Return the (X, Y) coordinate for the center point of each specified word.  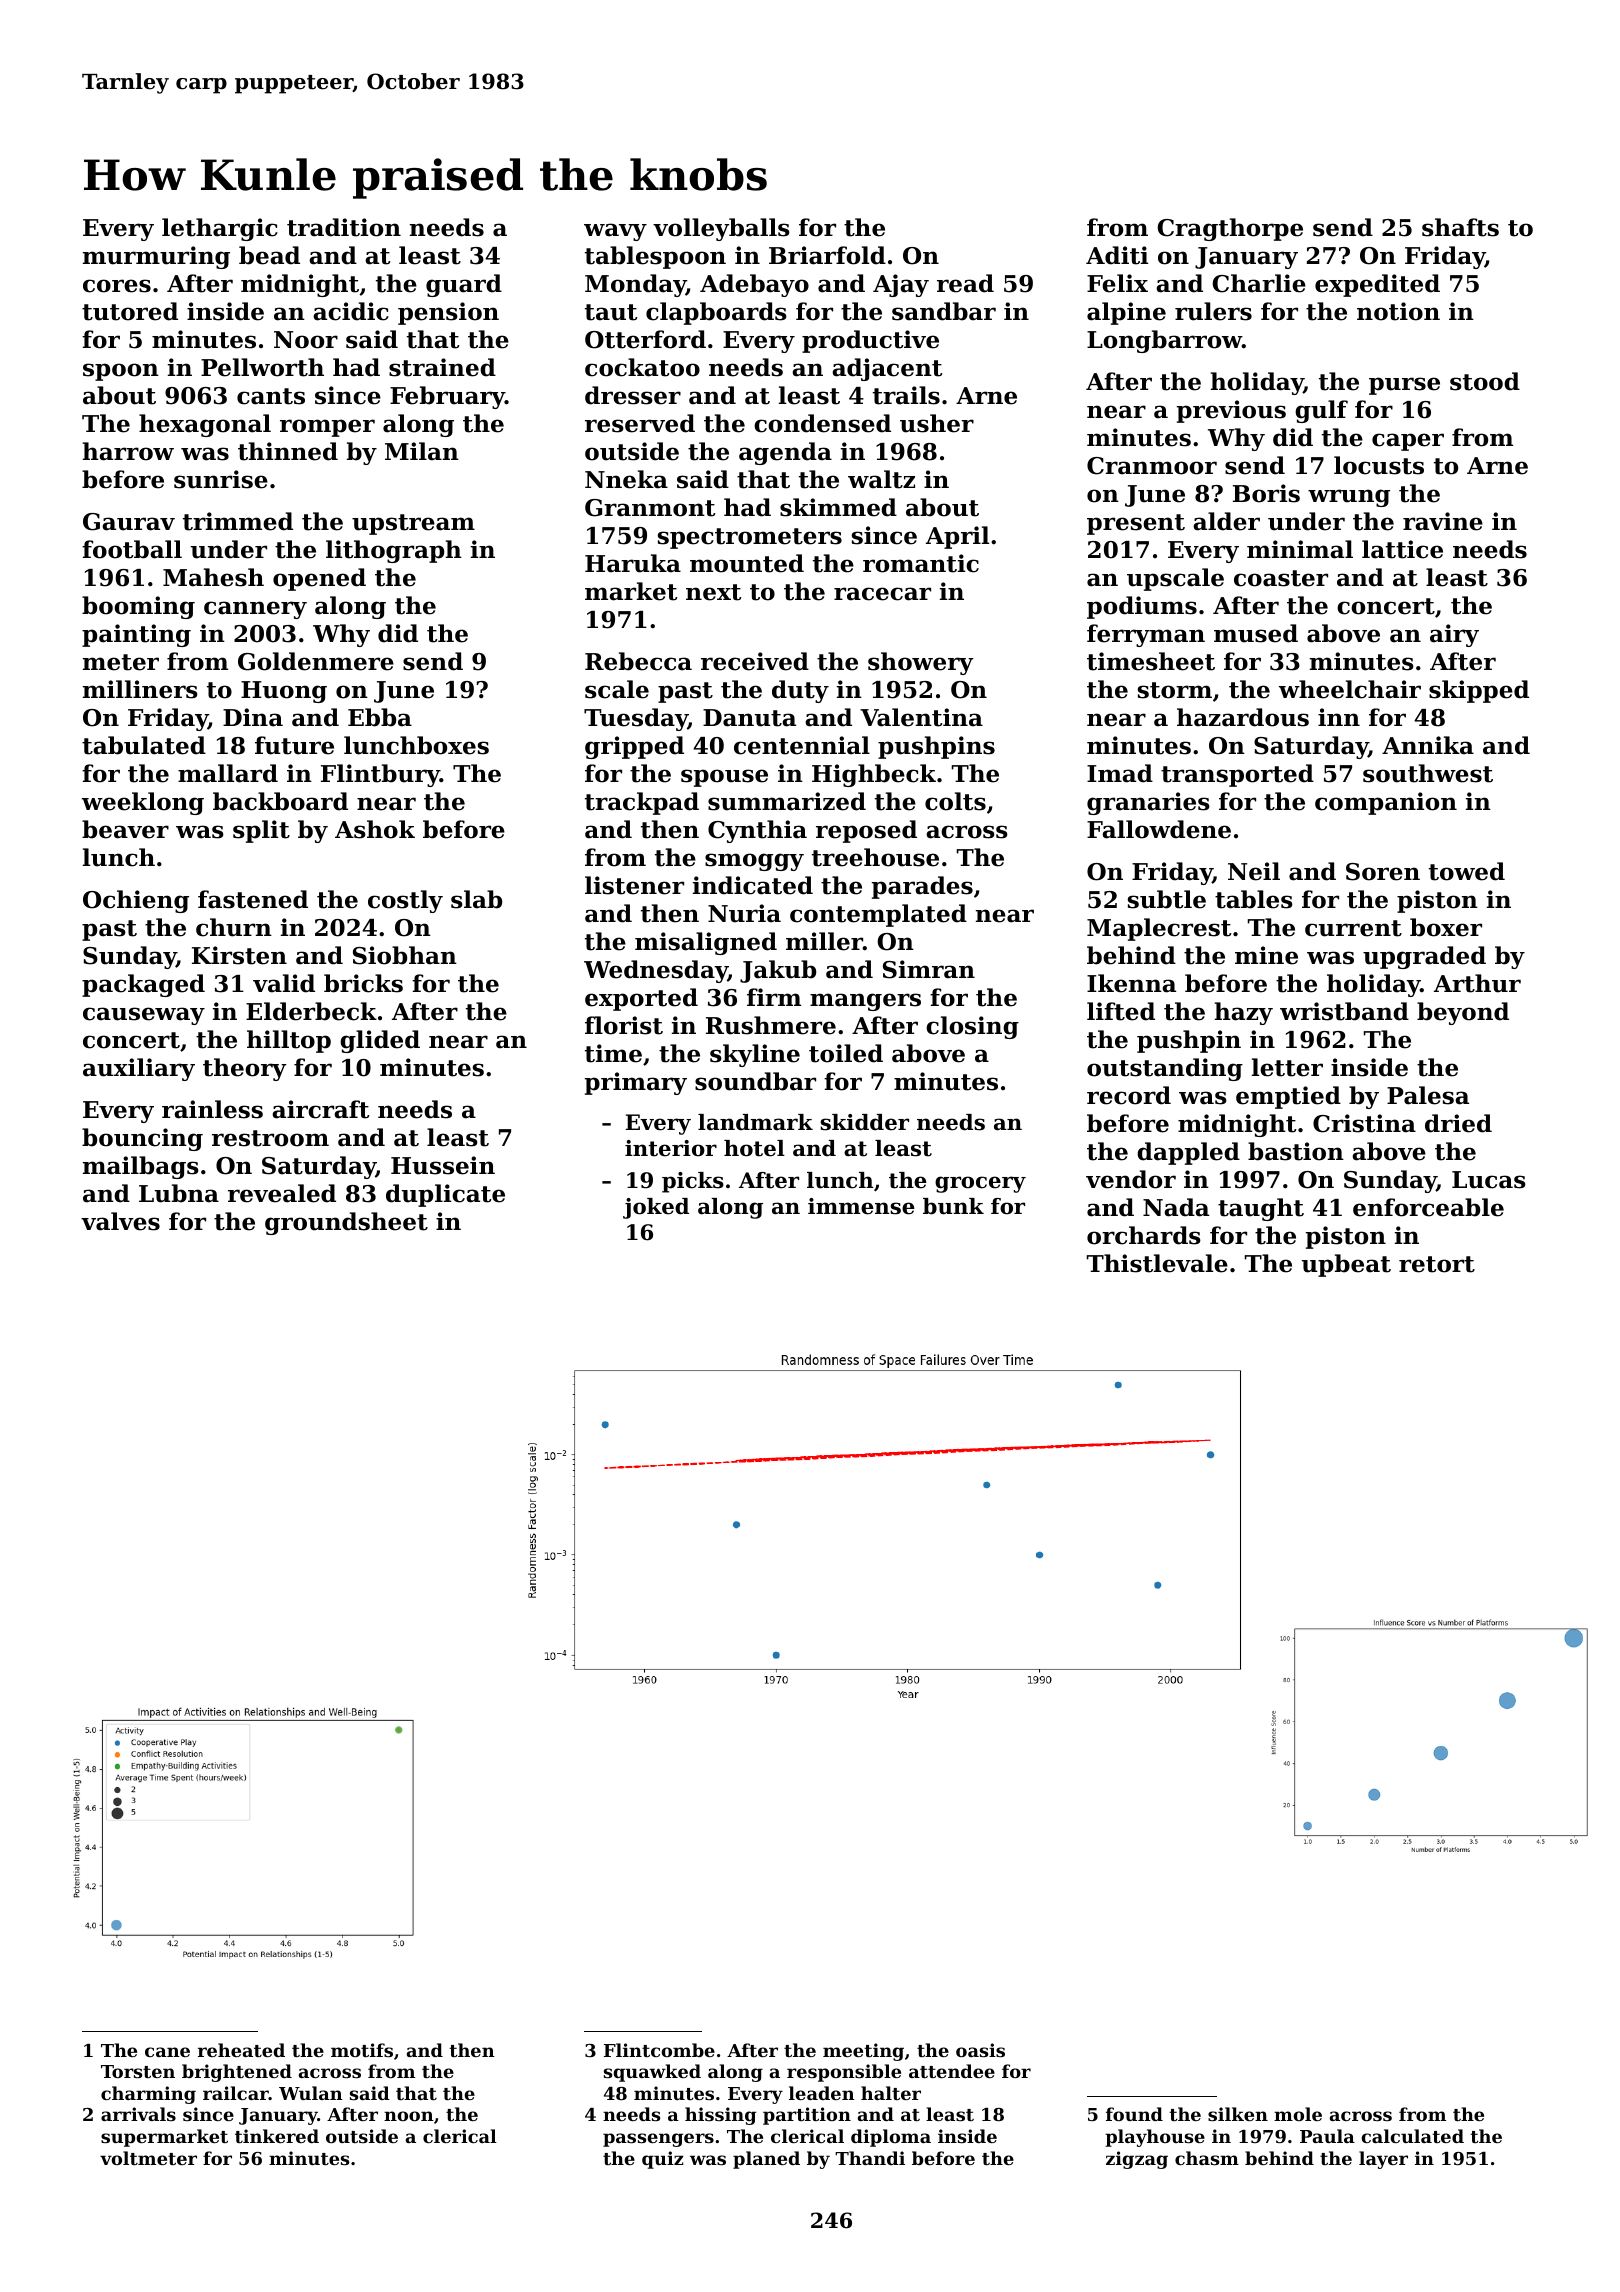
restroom (270, 1138)
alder (1226, 521)
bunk (953, 1206)
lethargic (220, 229)
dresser (633, 395)
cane (167, 2052)
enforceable (1428, 1207)
